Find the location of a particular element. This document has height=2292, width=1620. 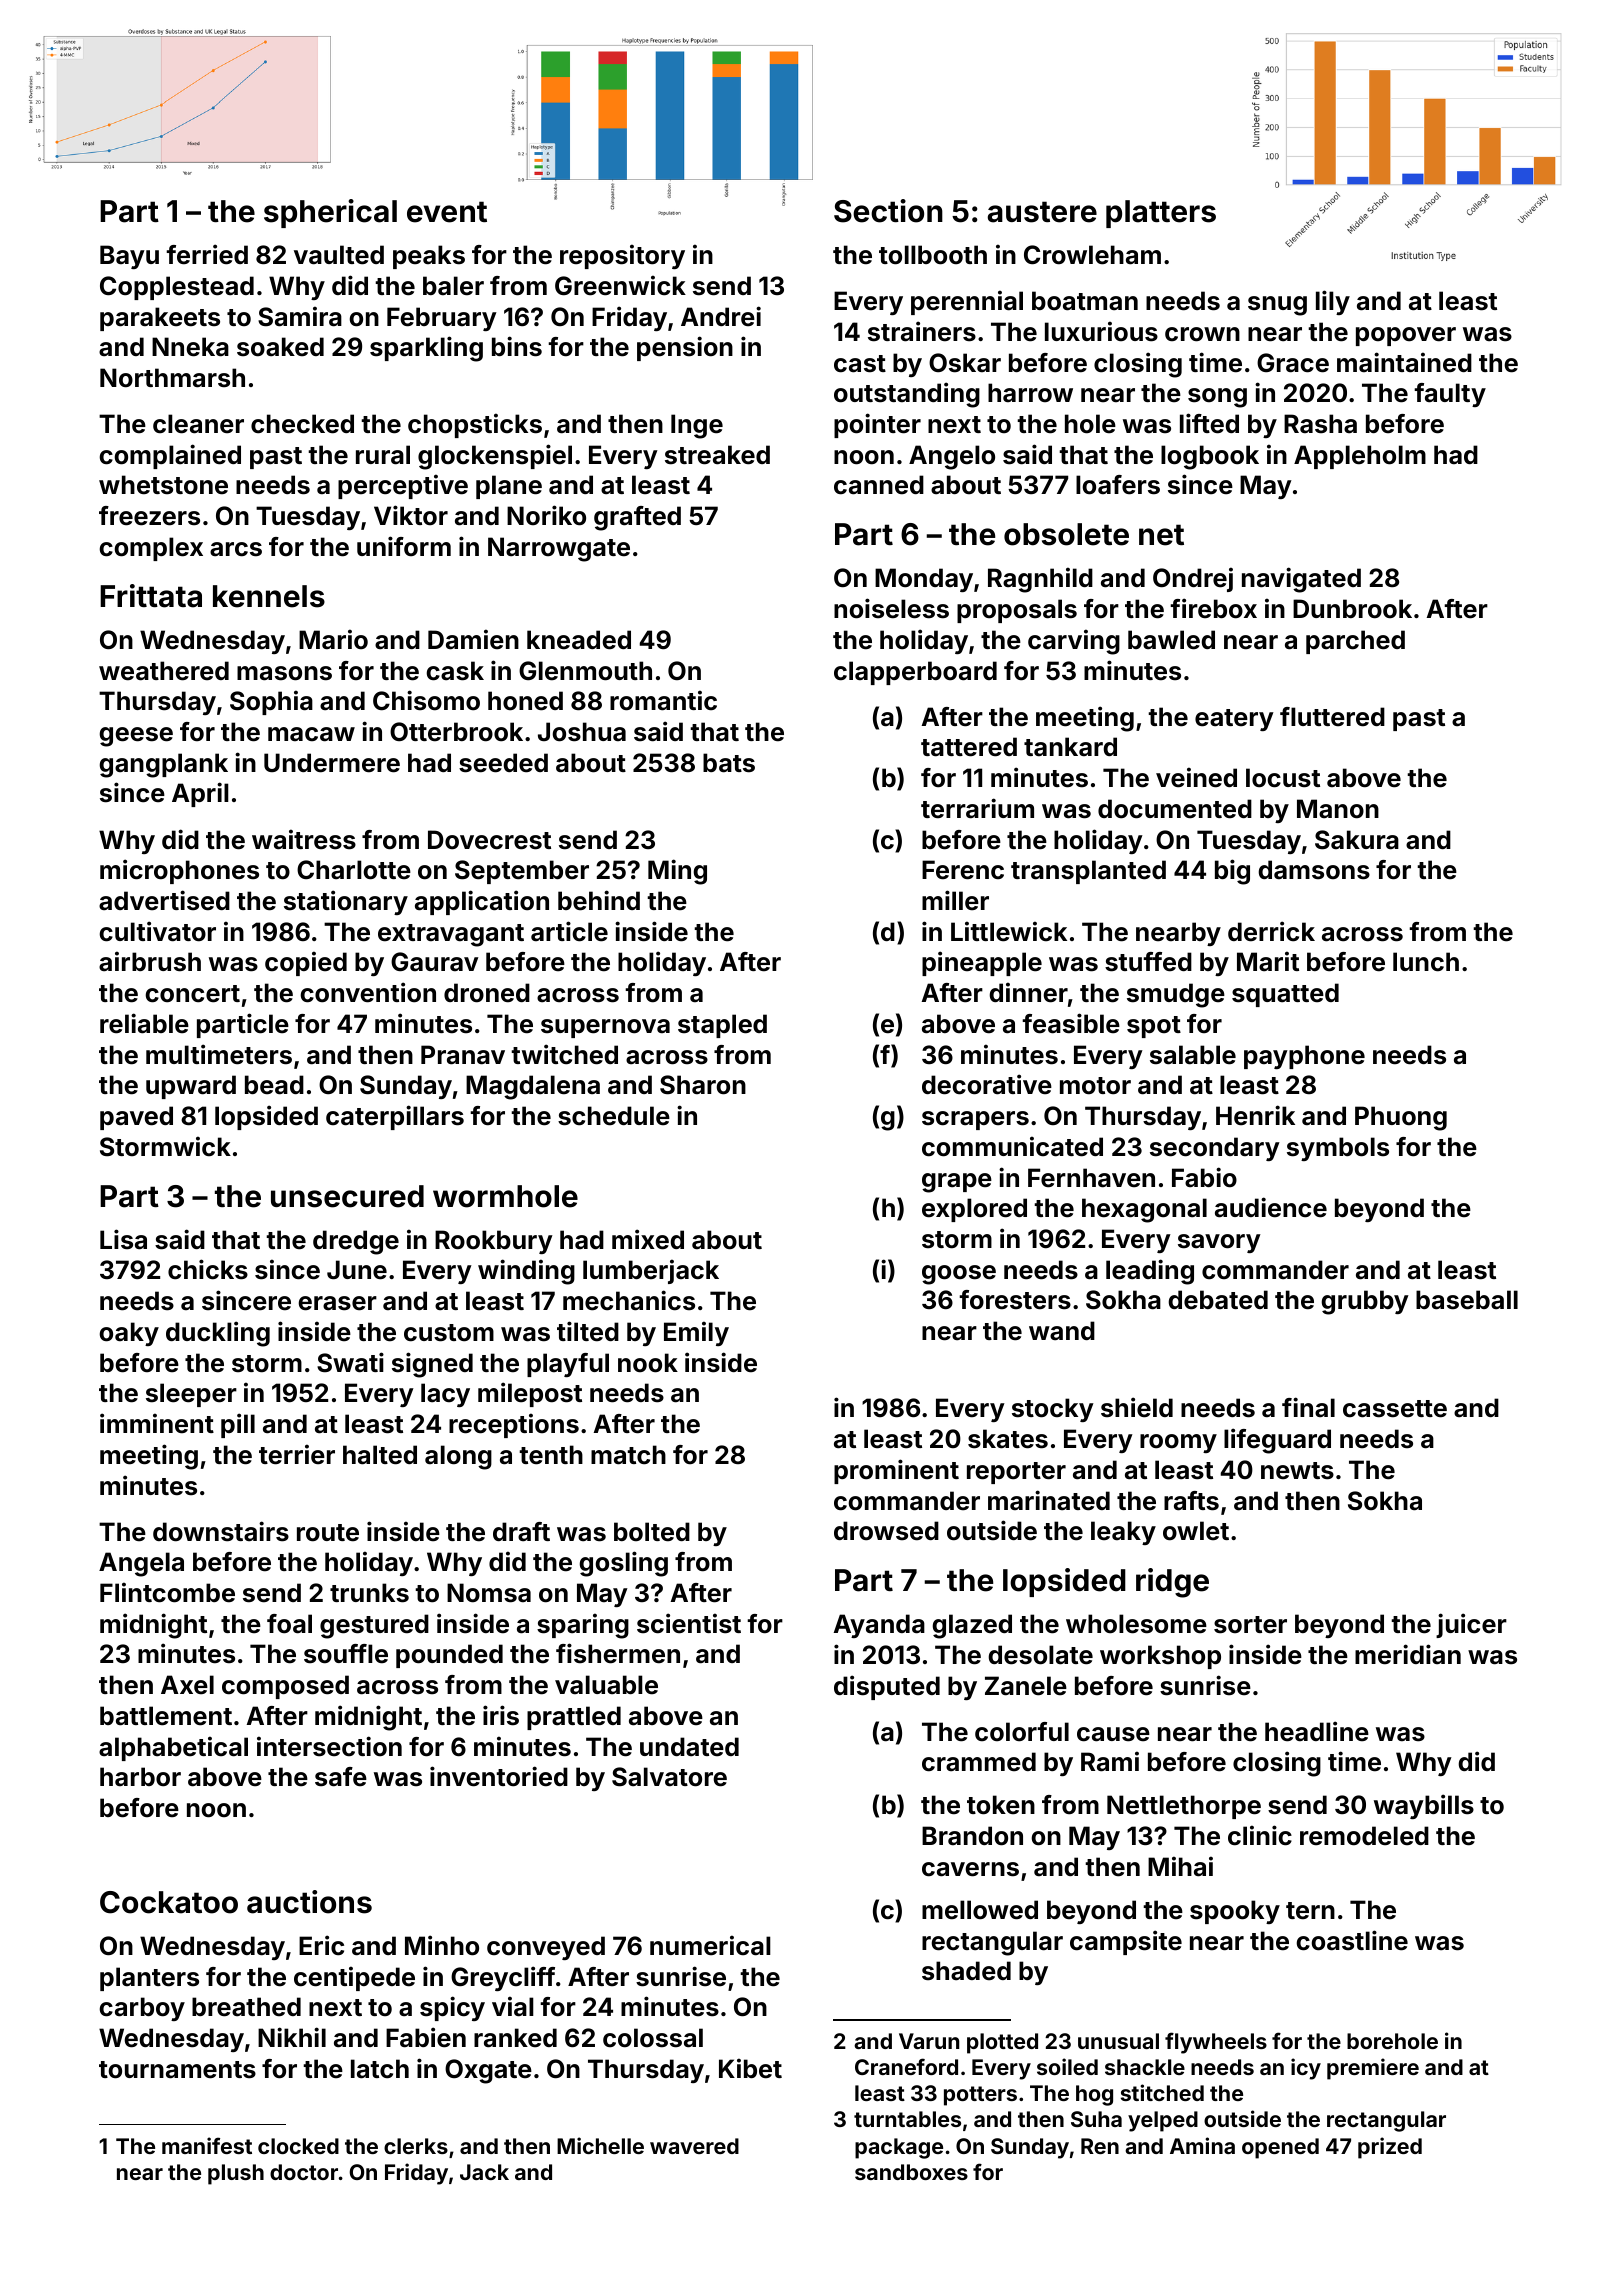

Undermere is located at coordinates (332, 763).
